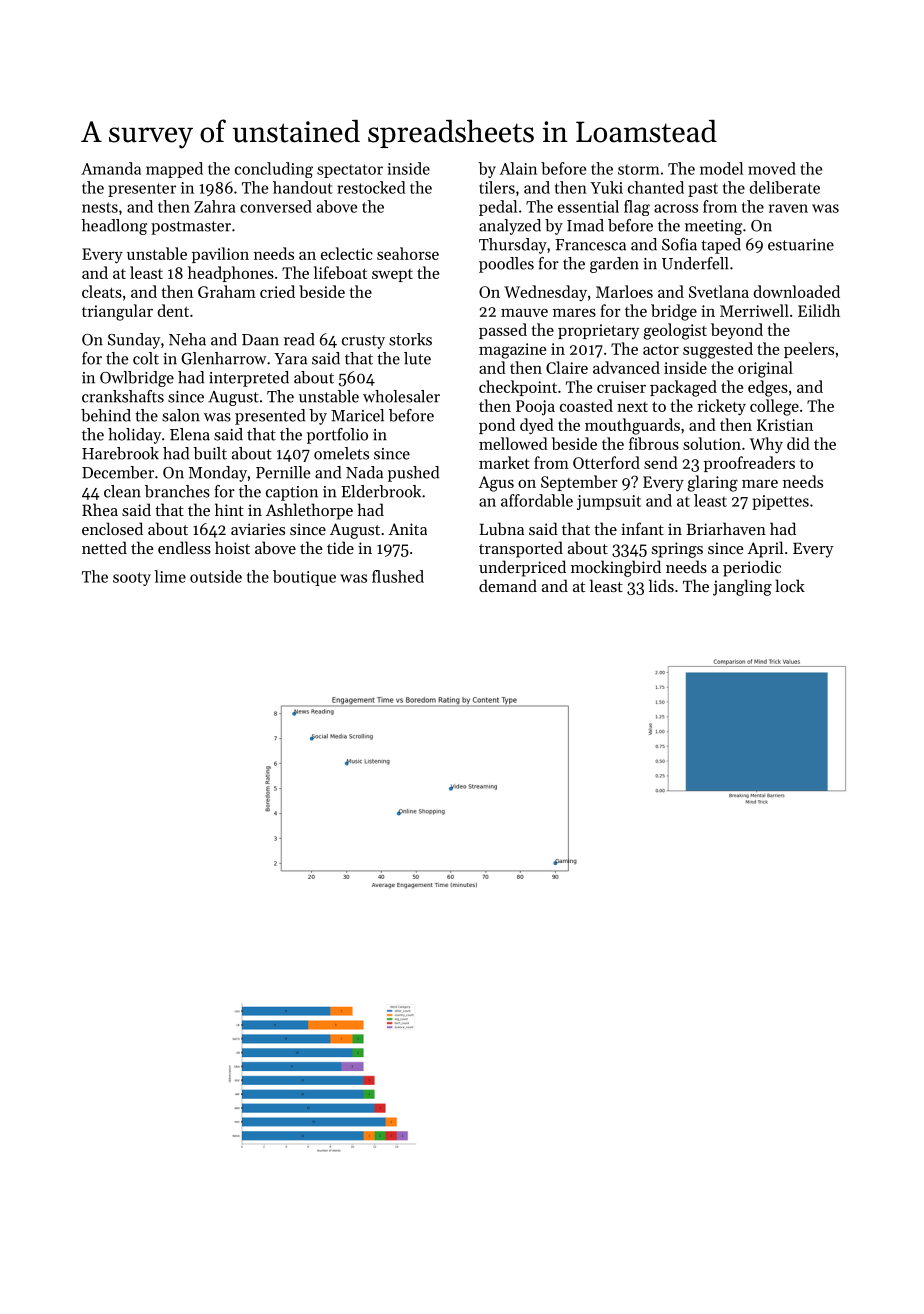 Image resolution: width=924 pixels, height=1314 pixels. I want to click on downloaded, so click(797, 291).
